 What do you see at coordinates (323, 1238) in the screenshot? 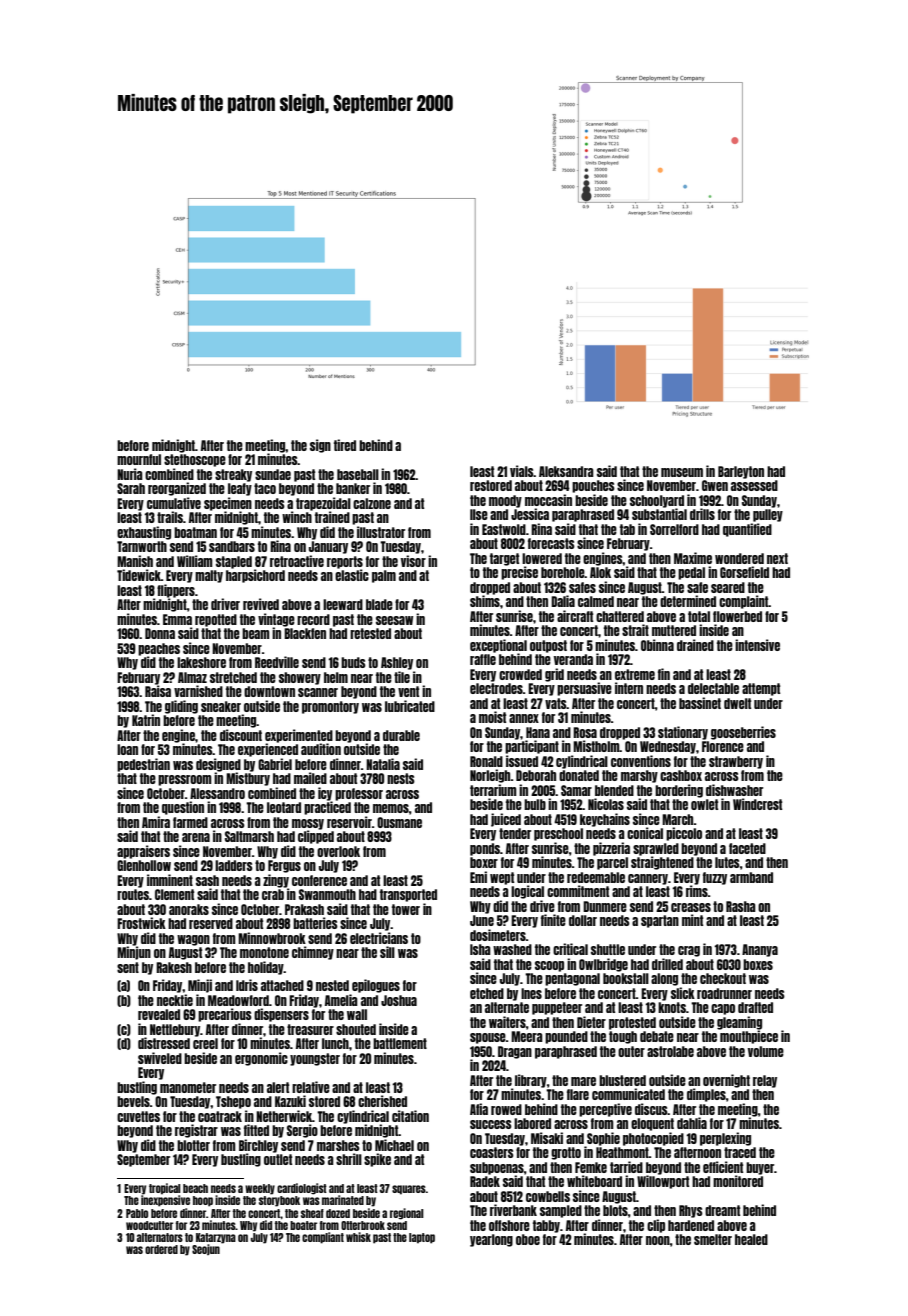
I see `compliant` at bounding box center [323, 1238].
